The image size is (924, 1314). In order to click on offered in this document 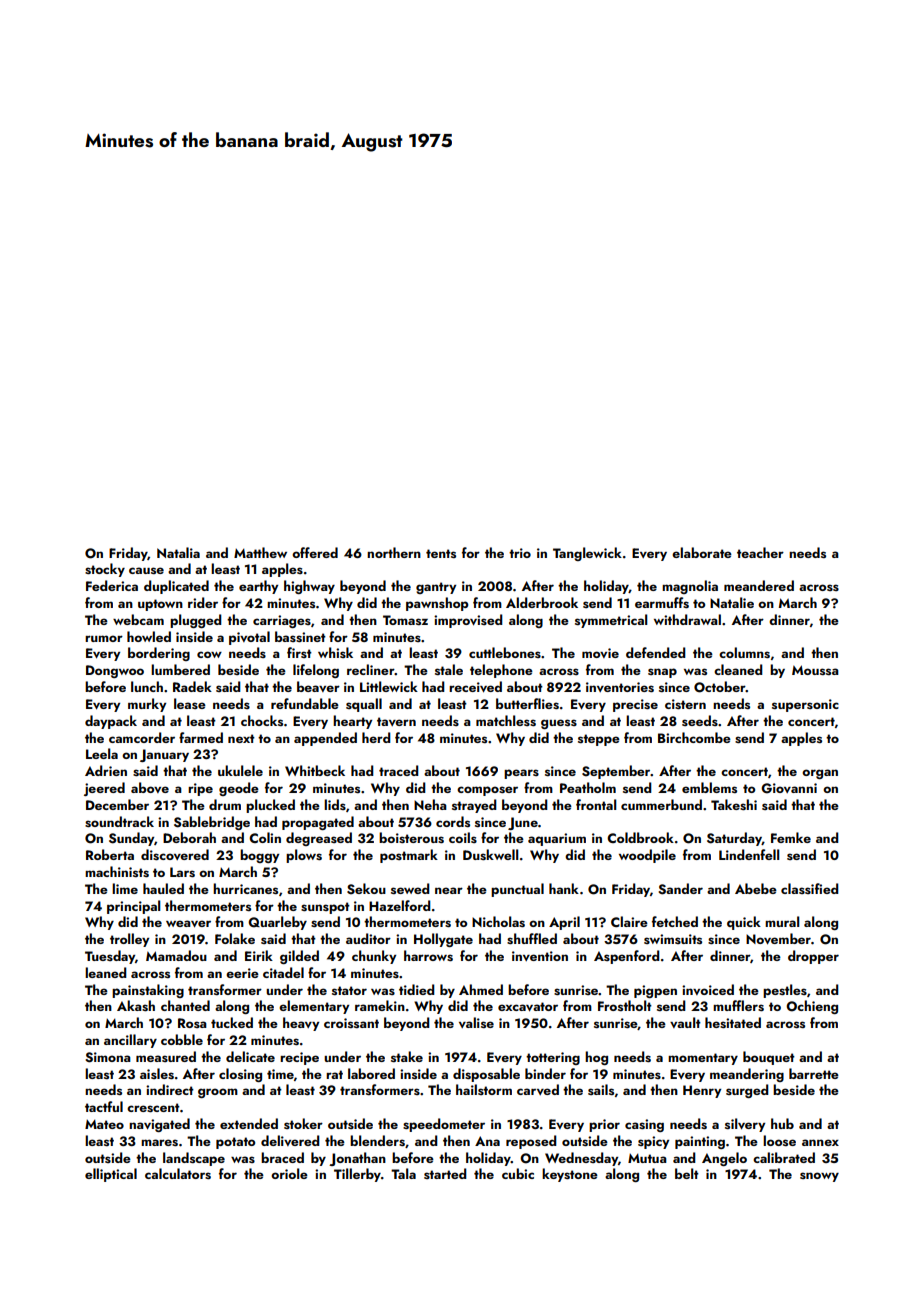, I will do `click(315, 552)`.
